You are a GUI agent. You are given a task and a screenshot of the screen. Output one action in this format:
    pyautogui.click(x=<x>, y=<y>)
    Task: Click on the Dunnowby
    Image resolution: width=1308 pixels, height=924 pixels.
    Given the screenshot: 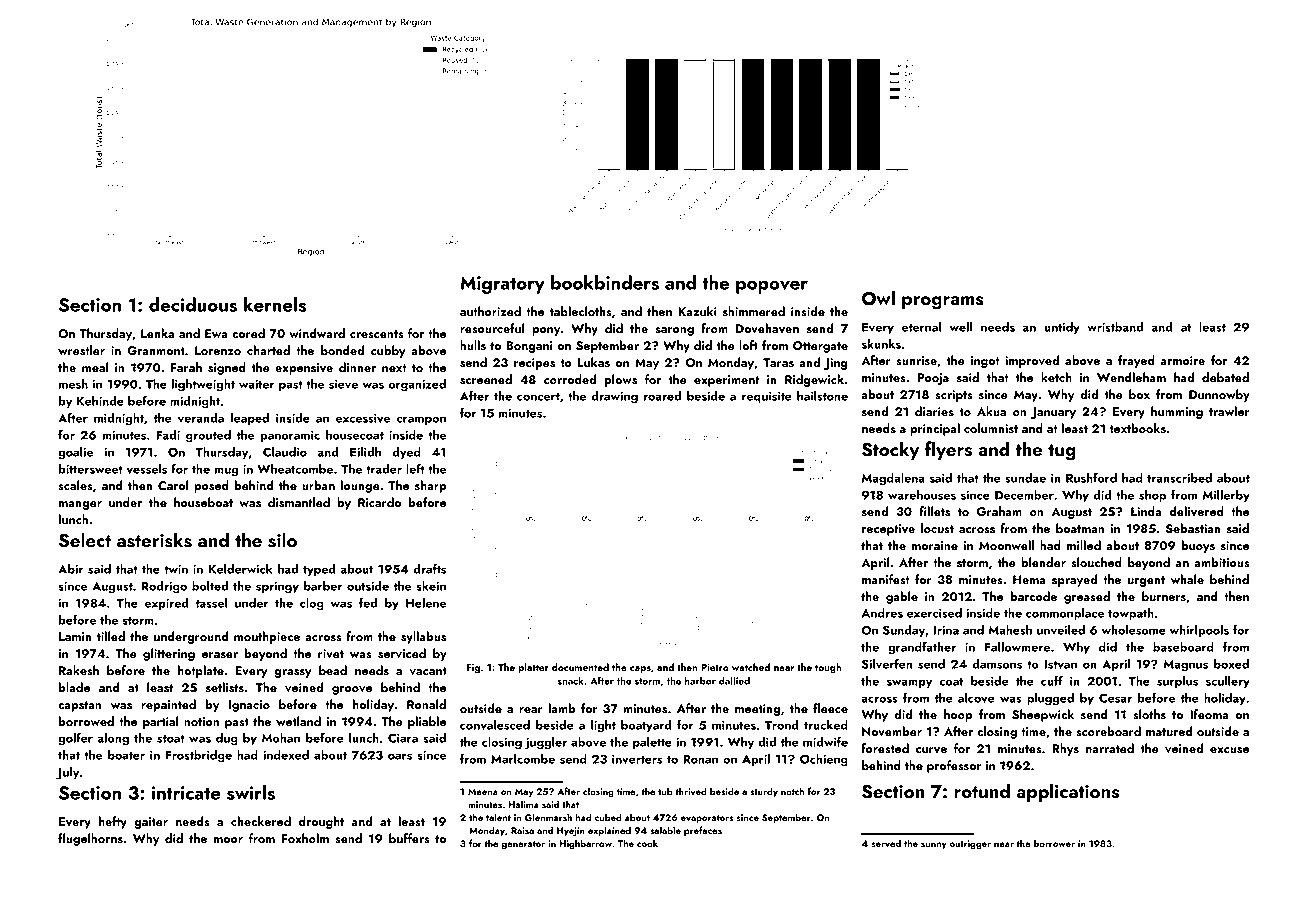 What is the action you would take?
    pyautogui.click(x=1219, y=395)
